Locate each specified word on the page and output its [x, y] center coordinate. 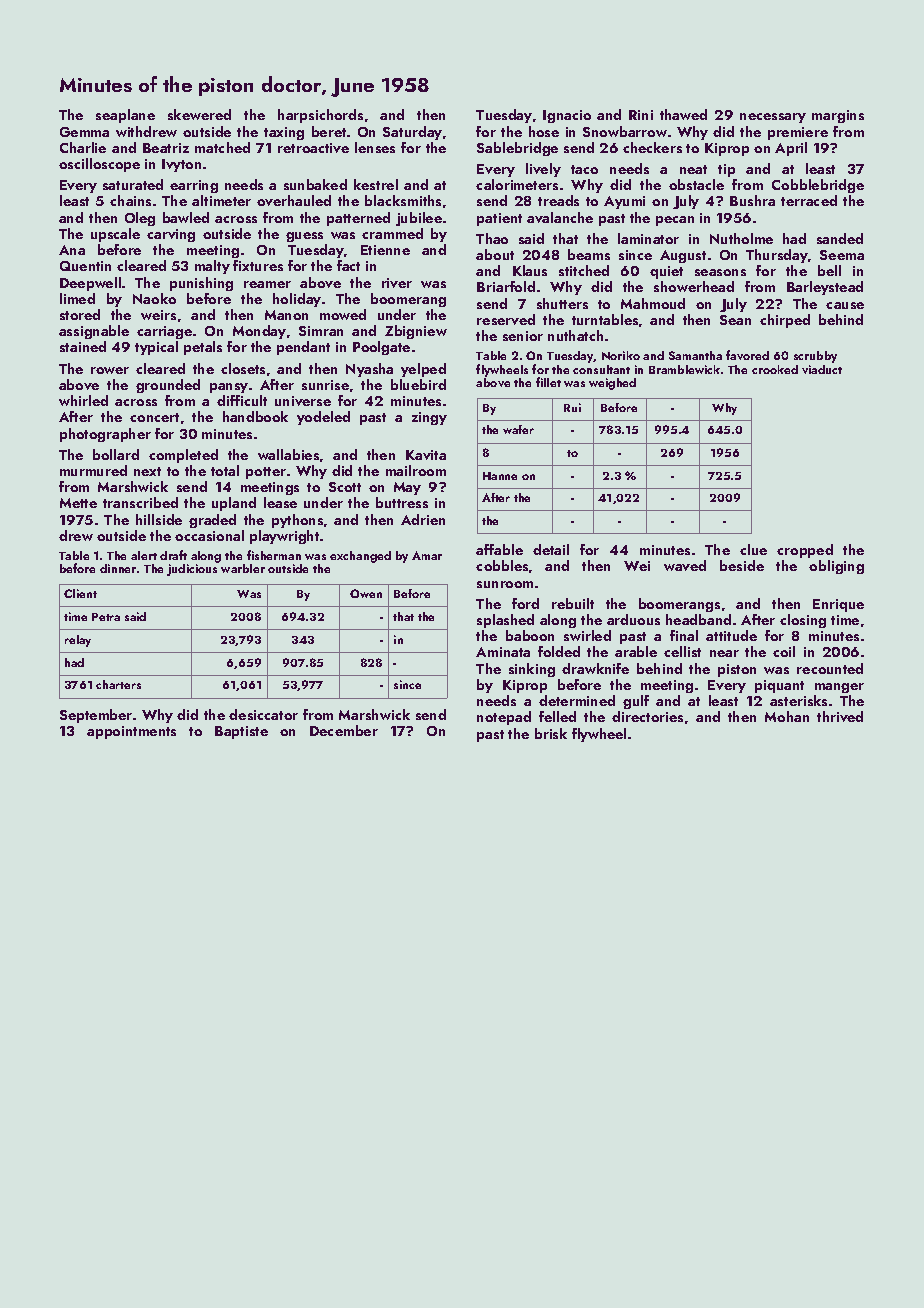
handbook [255, 416]
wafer [518, 429]
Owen [366, 593]
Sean [735, 320]
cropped [805, 551]
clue [753, 549]
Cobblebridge [818, 186]
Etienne [385, 250]
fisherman [274, 555]
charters [118, 684]
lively [543, 170]
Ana [72, 250]
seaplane [125, 116]
